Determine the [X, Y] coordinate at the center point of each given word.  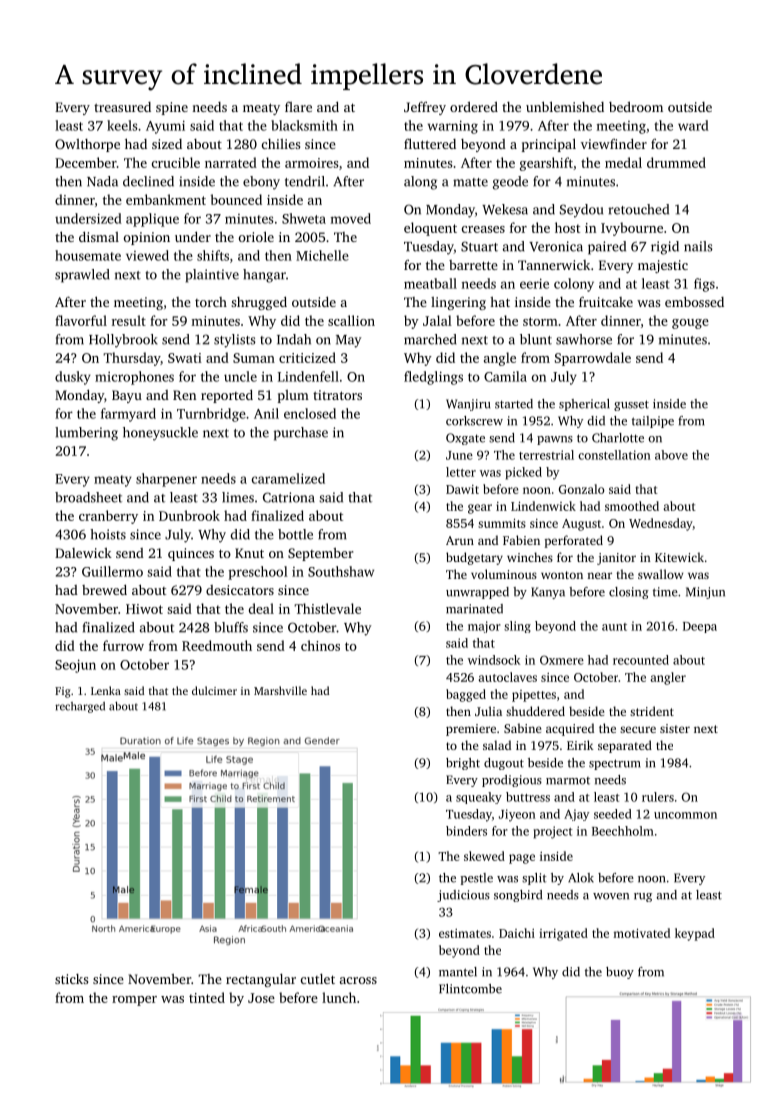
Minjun [705, 593]
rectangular [261, 980]
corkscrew [474, 421]
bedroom [636, 107]
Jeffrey [425, 108]
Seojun [75, 666]
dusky [73, 378]
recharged [80, 707]
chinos [320, 645]
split [534, 879]
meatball [430, 283]
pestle [477, 879]
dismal [99, 237]
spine [172, 108]
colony [574, 285]
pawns [555, 440]
